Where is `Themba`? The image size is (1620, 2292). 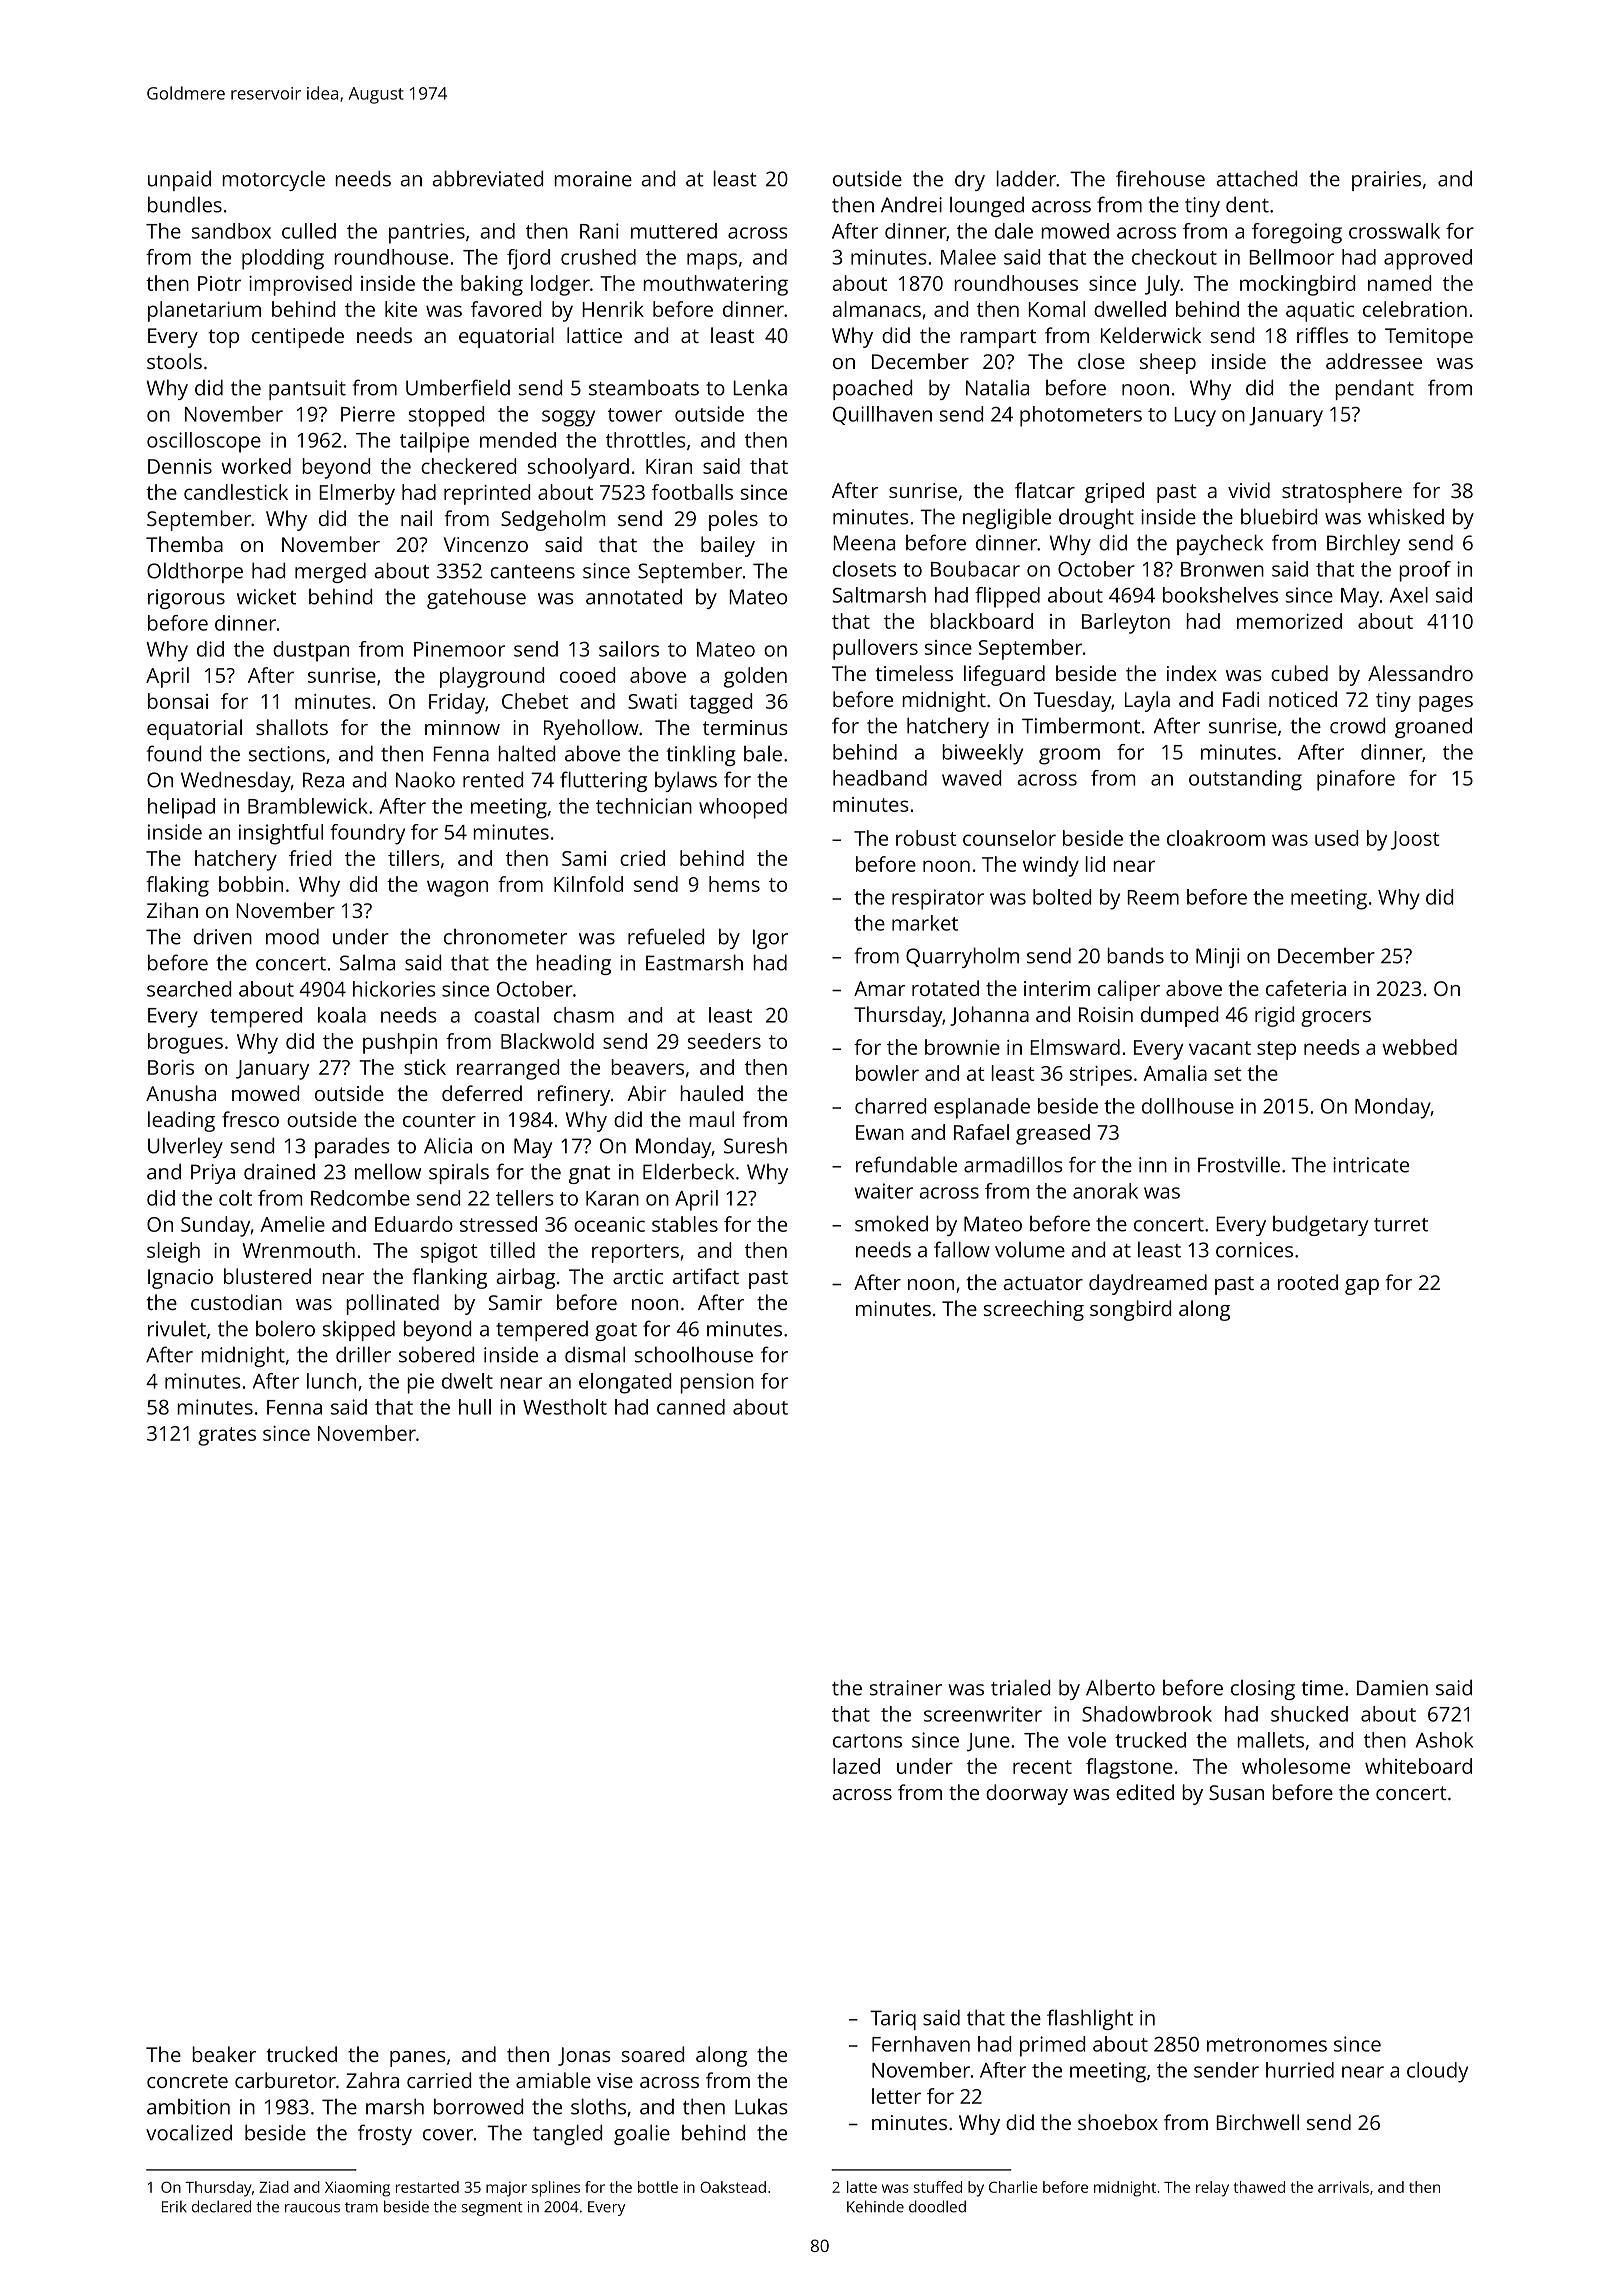
Themba is located at coordinates (184, 544).
